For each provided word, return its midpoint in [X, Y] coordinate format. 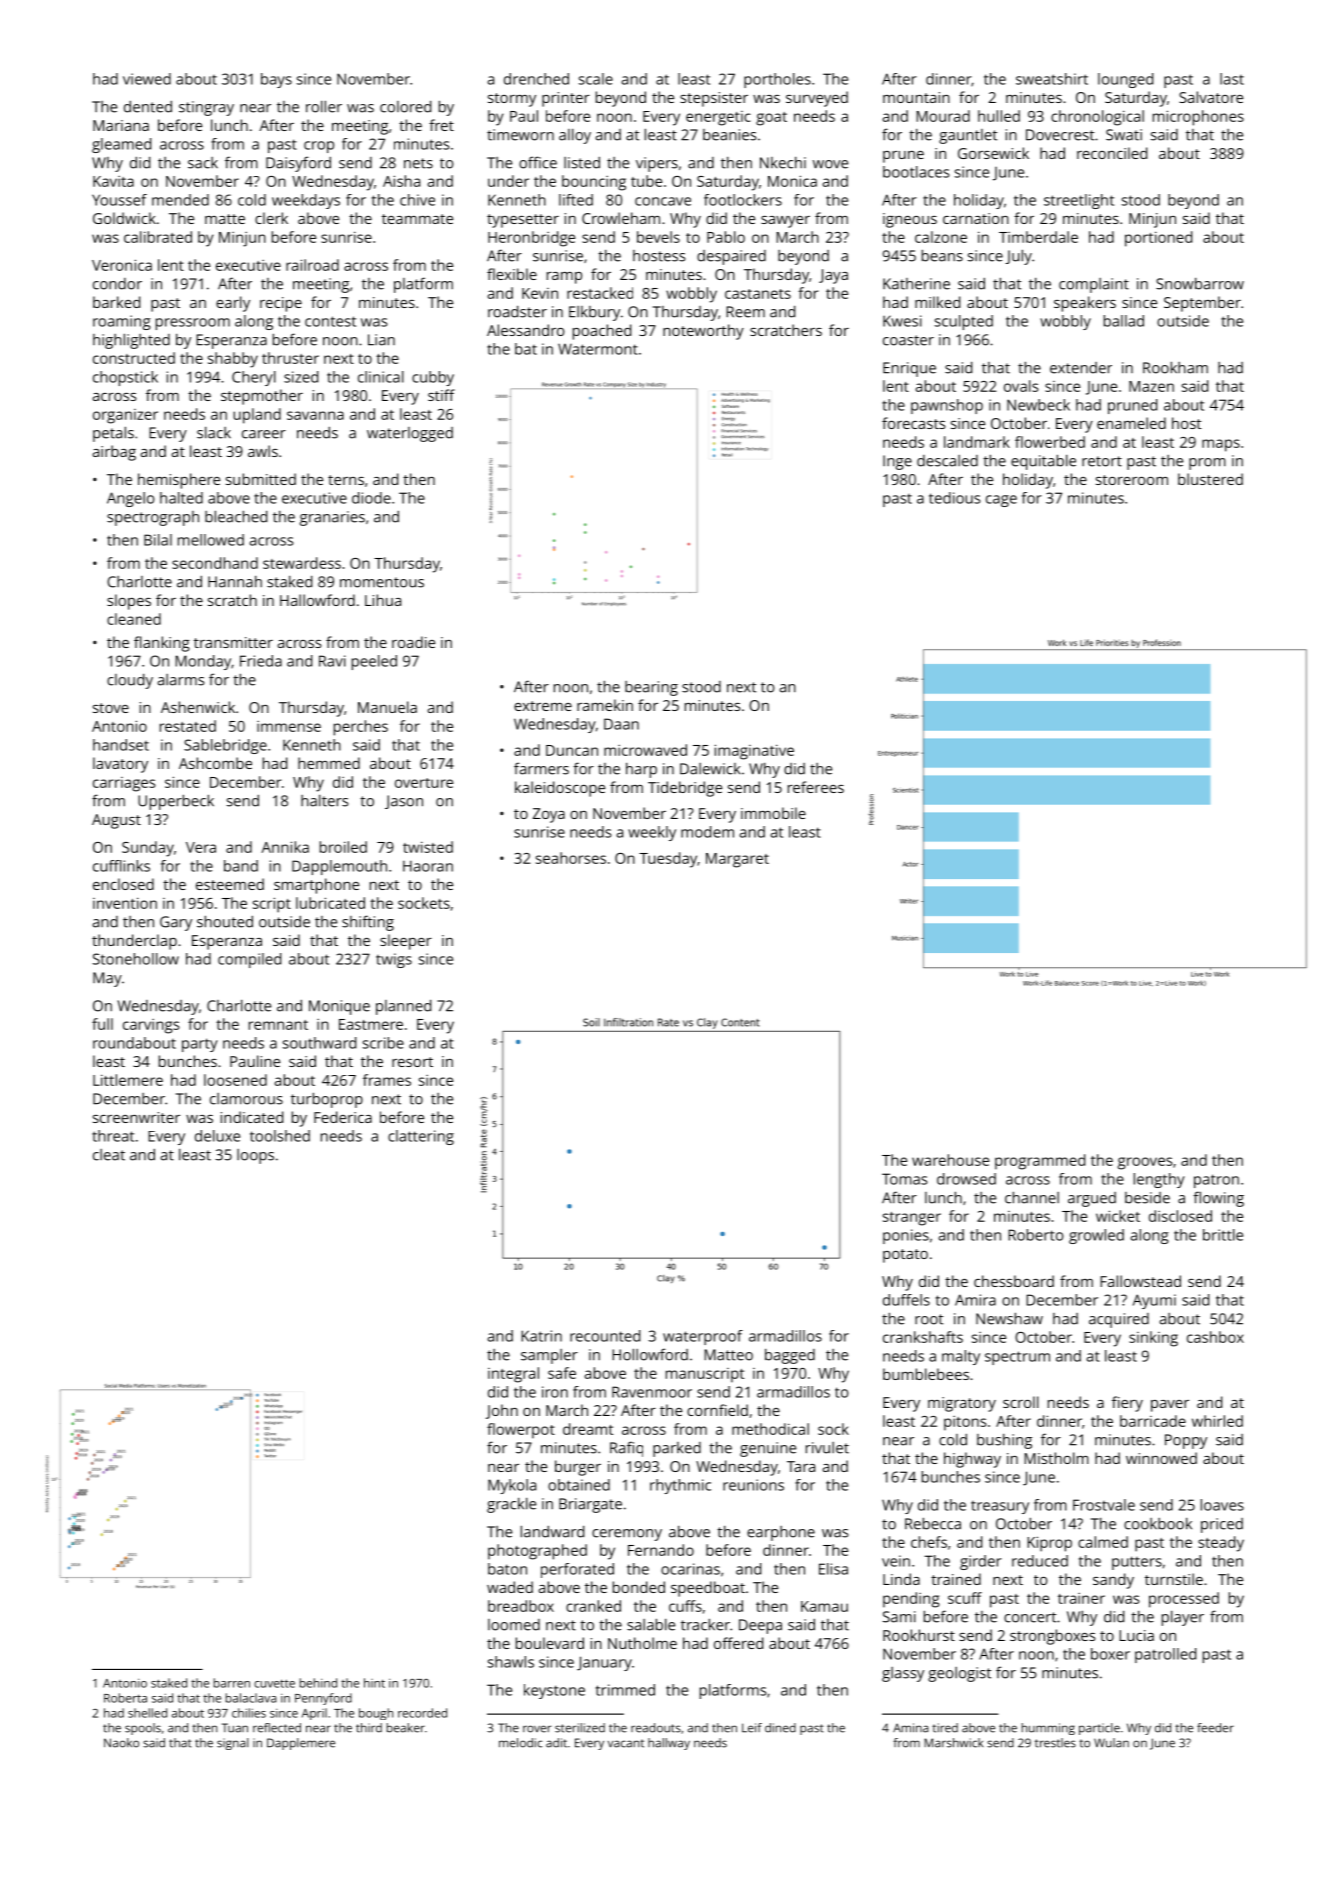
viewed [147, 79]
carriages [124, 784]
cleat [109, 1155]
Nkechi [783, 163]
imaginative [754, 752]
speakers [1085, 304]
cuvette [274, 1683]
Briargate [590, 1505]
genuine [768, 1449]
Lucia [1136, 1635]
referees [816, 787]
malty [961, 1357]
